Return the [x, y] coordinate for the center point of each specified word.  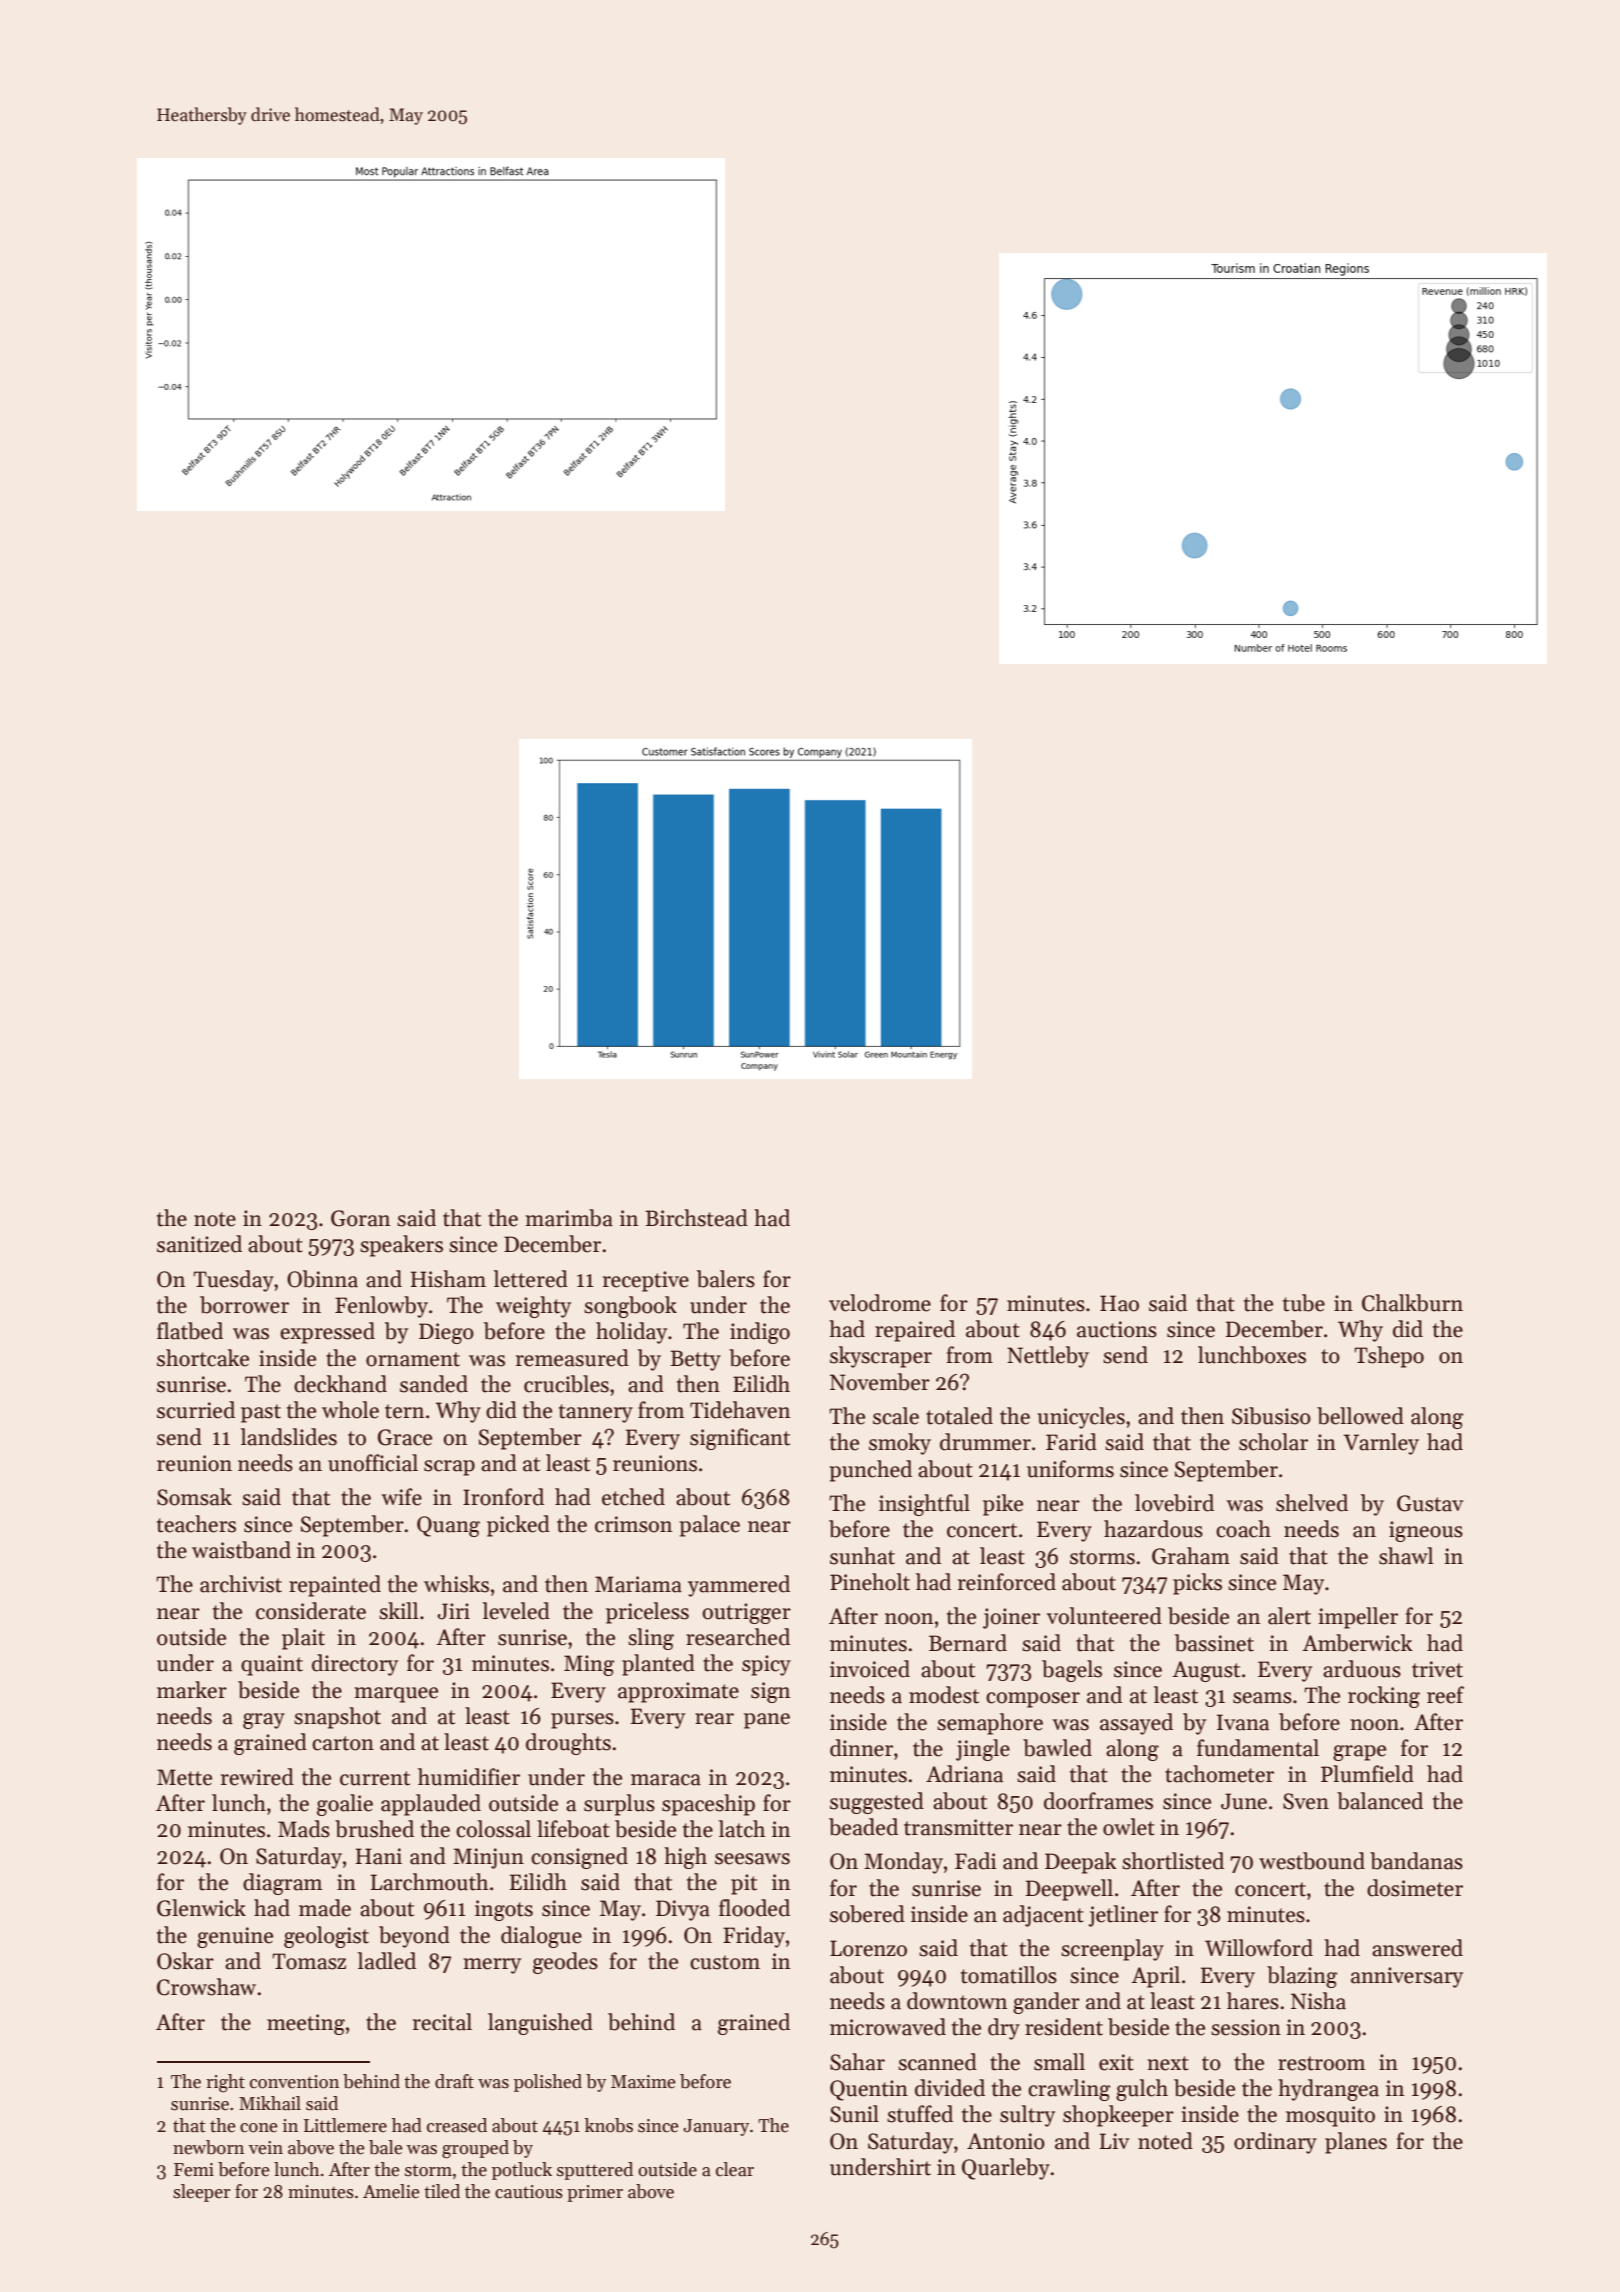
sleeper [202, 2193]
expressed [327, 1333]
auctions [1117, 1329]
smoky [900, 1444]
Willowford [1259, 1948]
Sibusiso [1271, 1416]
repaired [915, 1331]
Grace [405, 1437]
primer [595, 2193]
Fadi [976, 1861]
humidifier [469, 1777]
